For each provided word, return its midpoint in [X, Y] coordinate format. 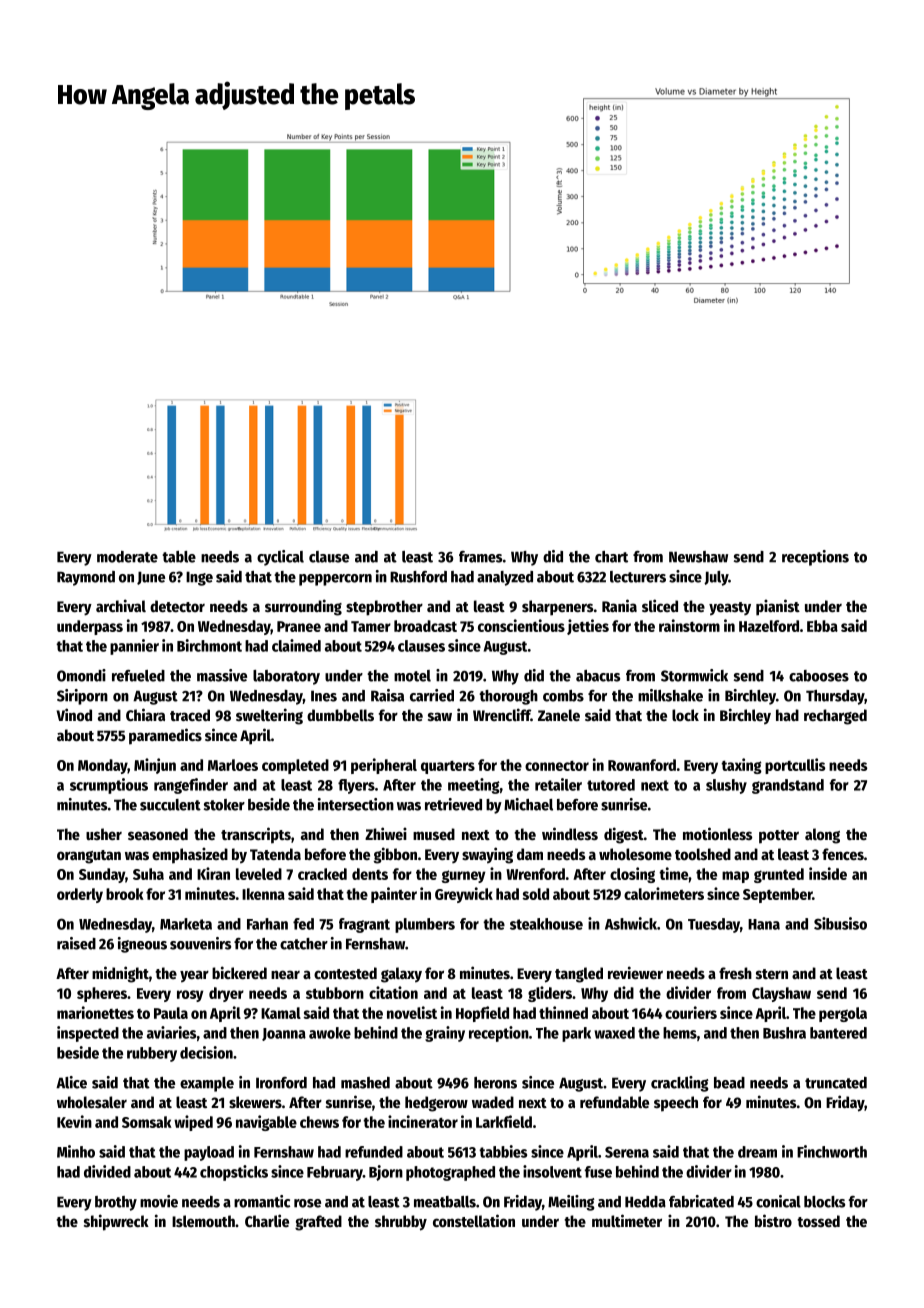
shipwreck [116, 1222]
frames [480, 557]
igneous [142, 945]
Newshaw [698, 557]
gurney [464, 876]
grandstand [788, 786]
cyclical [280, 558]
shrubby [401, 1223]
